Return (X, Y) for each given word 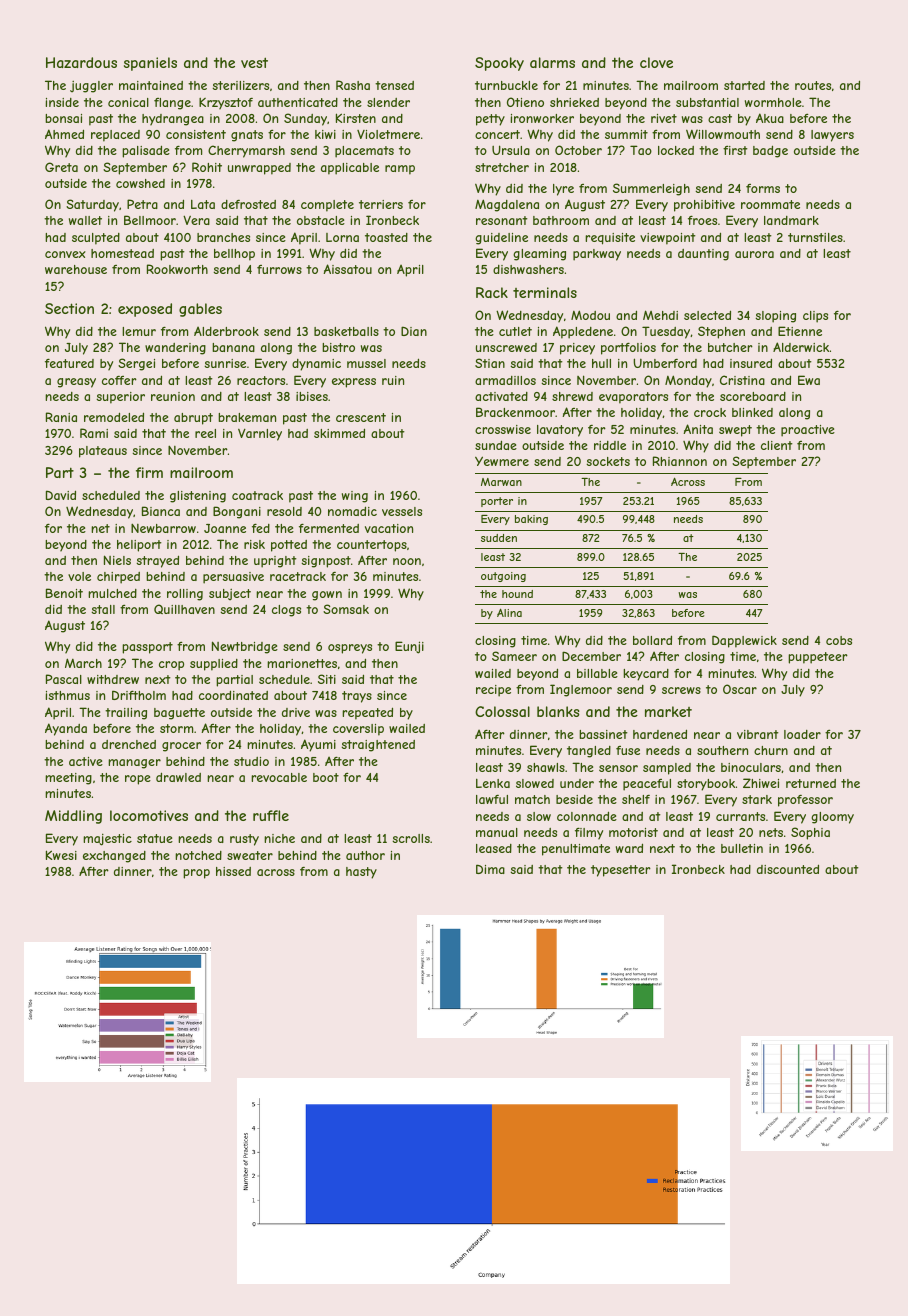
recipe (493, 691)
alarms (552, 62)
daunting (703, 255)
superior (120, 398)
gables (200, 310)
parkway (597, 255)
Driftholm (139, 695)
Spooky (499, 64)
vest (254, 62)
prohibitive (704, 206)
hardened (660, 734)
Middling (73, 817)
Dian (414, 331)
